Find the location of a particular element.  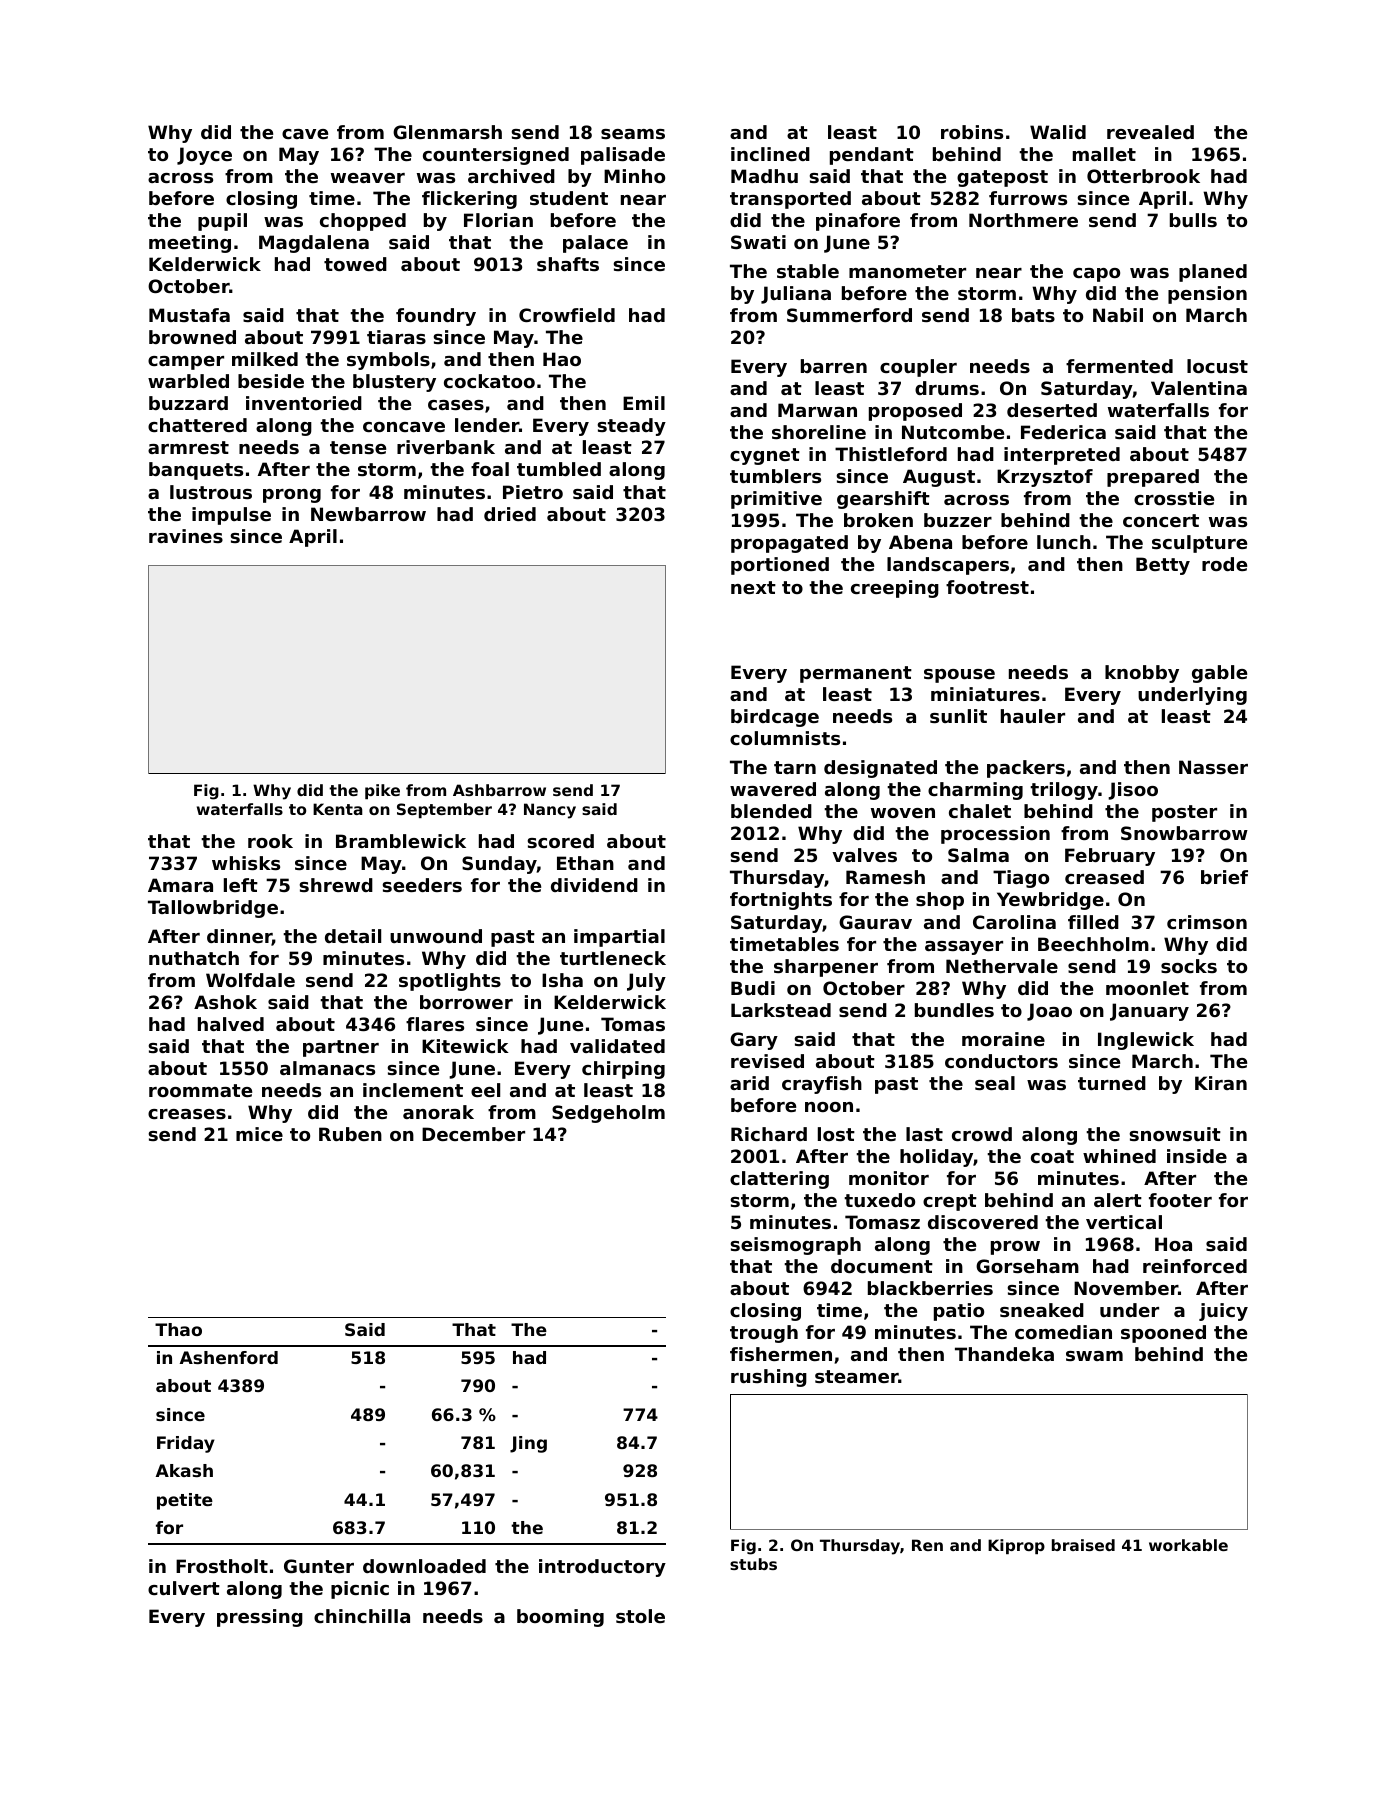

culvert is located at coordinates (184, 1588).
